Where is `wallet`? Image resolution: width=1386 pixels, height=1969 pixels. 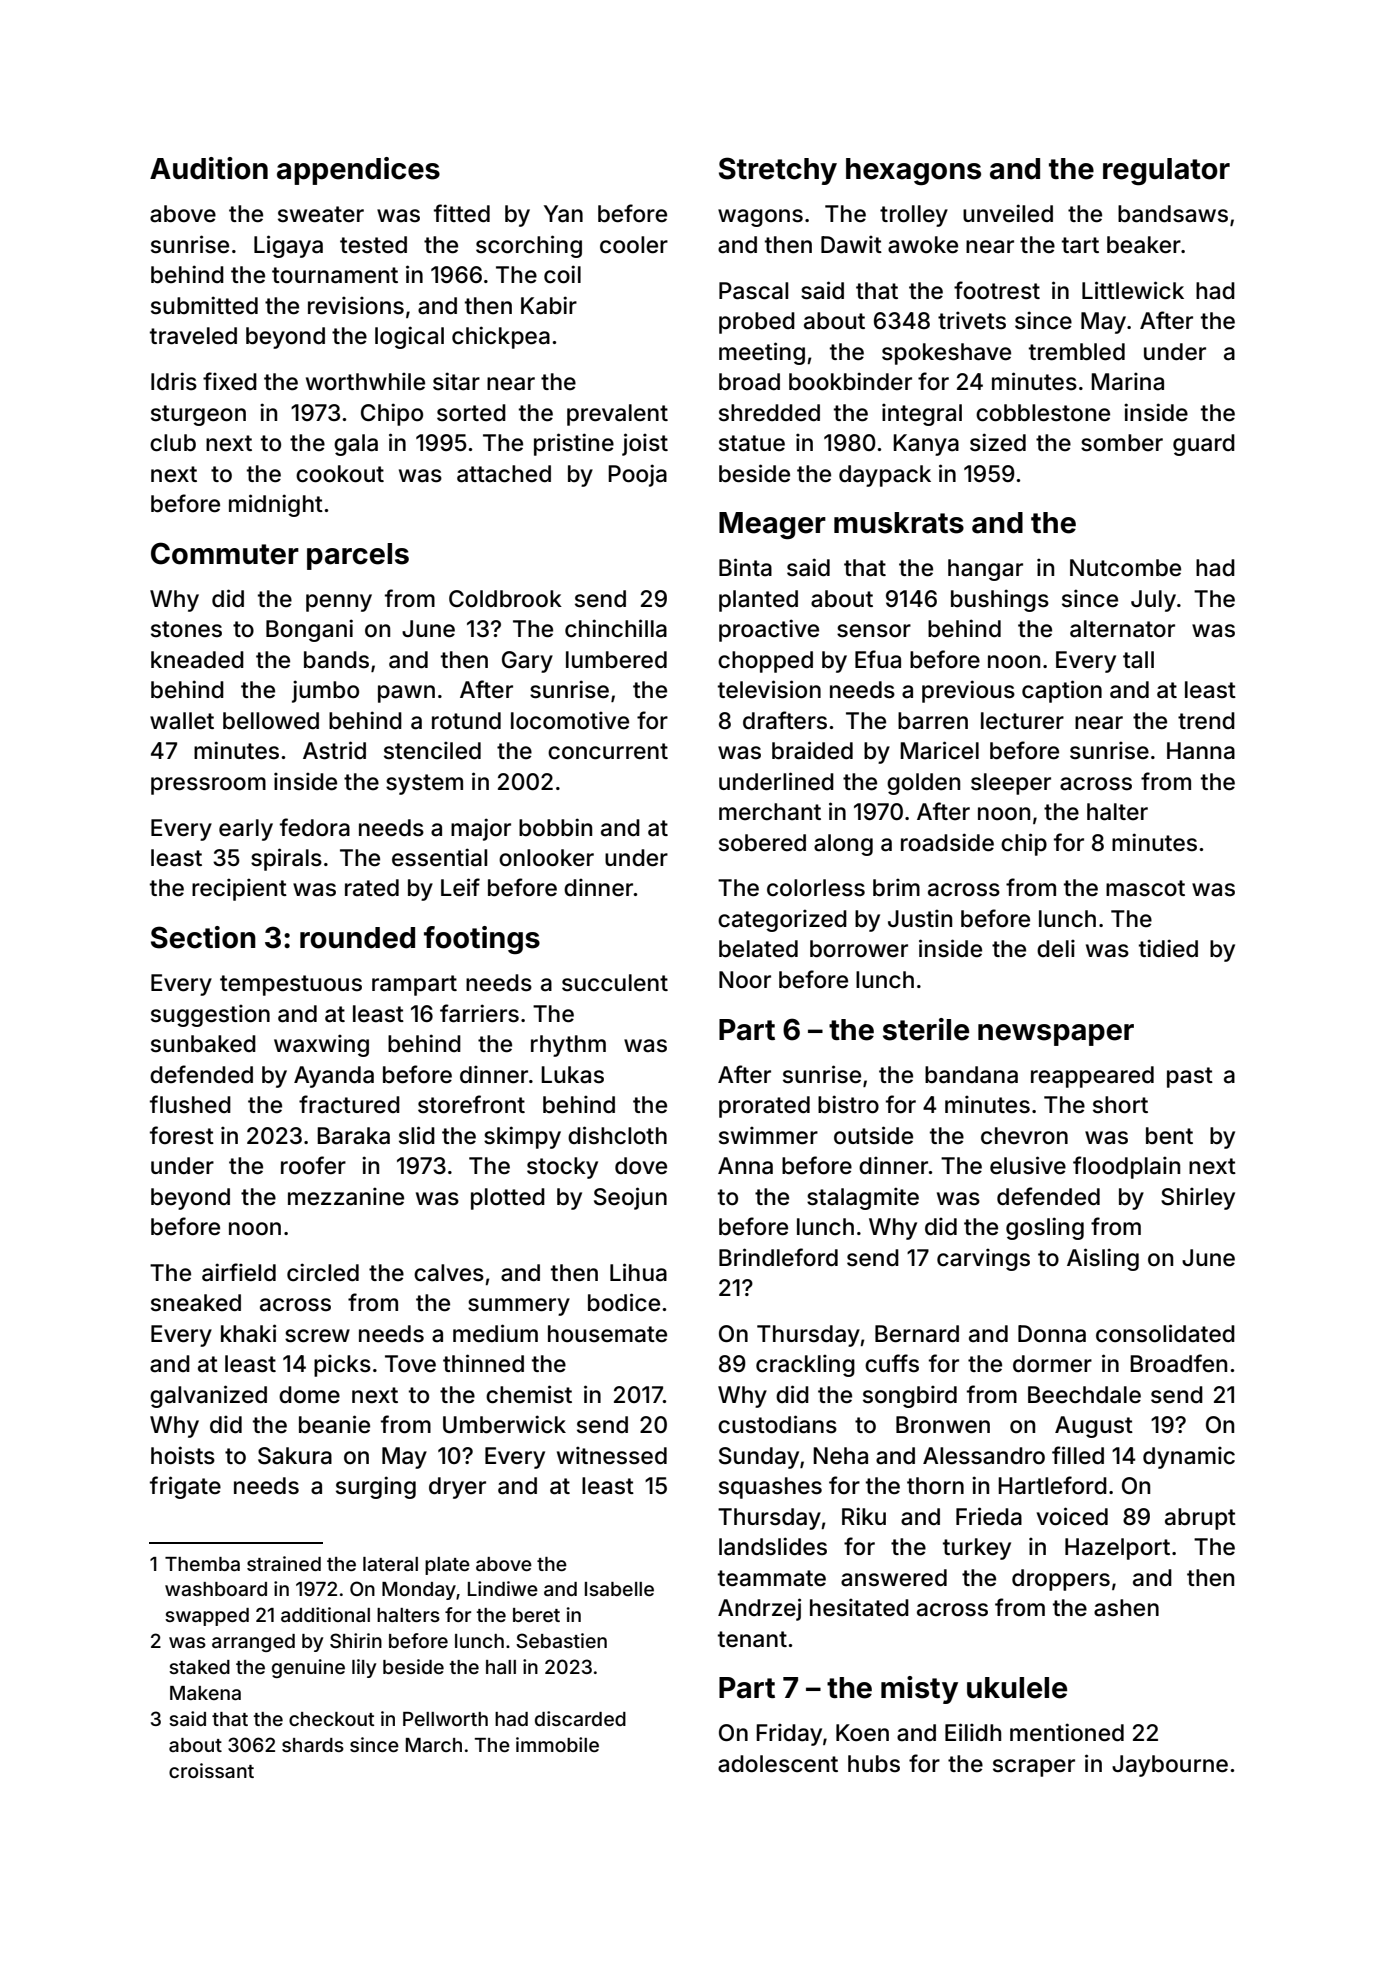
wallet is located at coordinates (182, 721).
